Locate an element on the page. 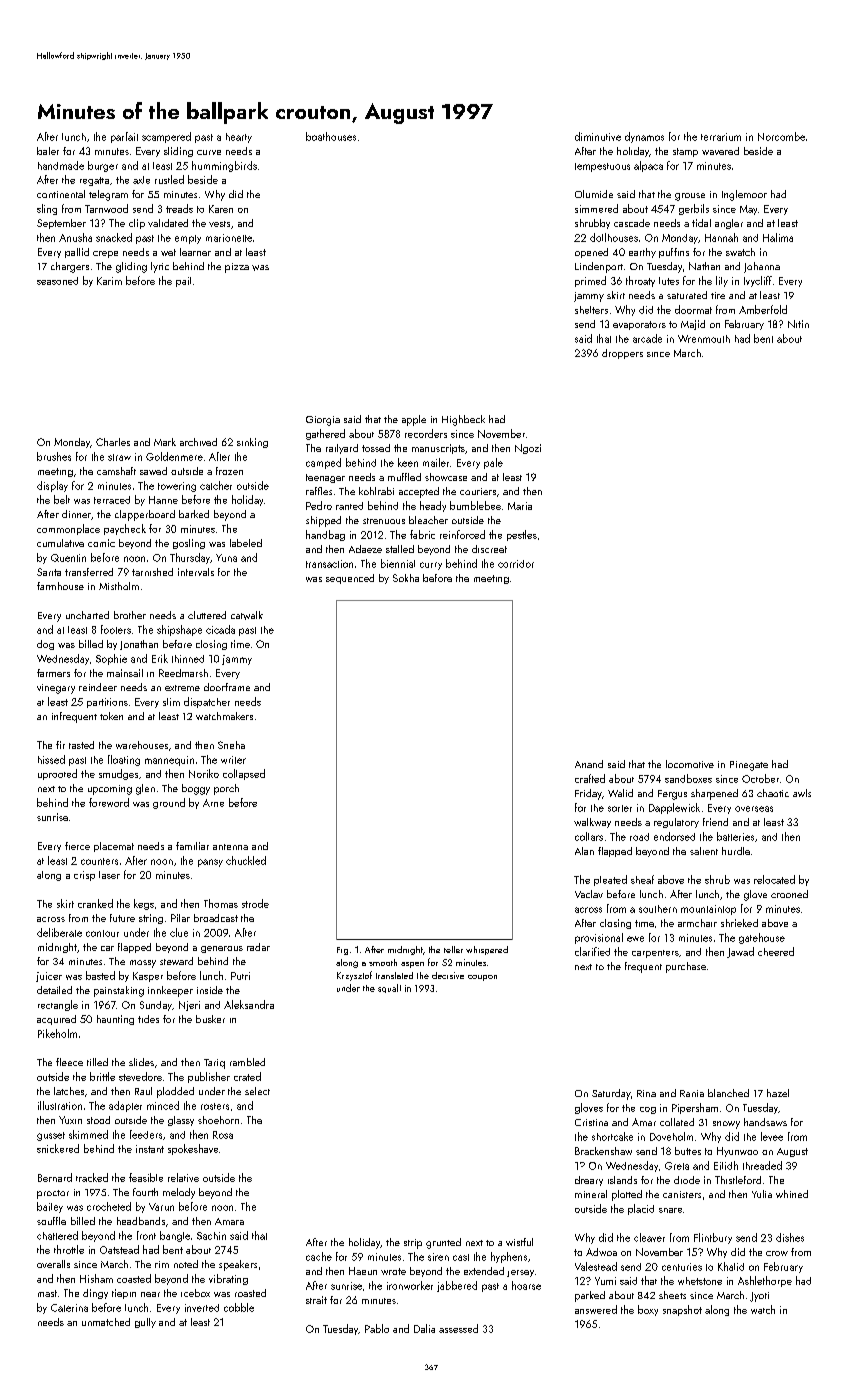  Friday is located at coordinates (588, 794).
